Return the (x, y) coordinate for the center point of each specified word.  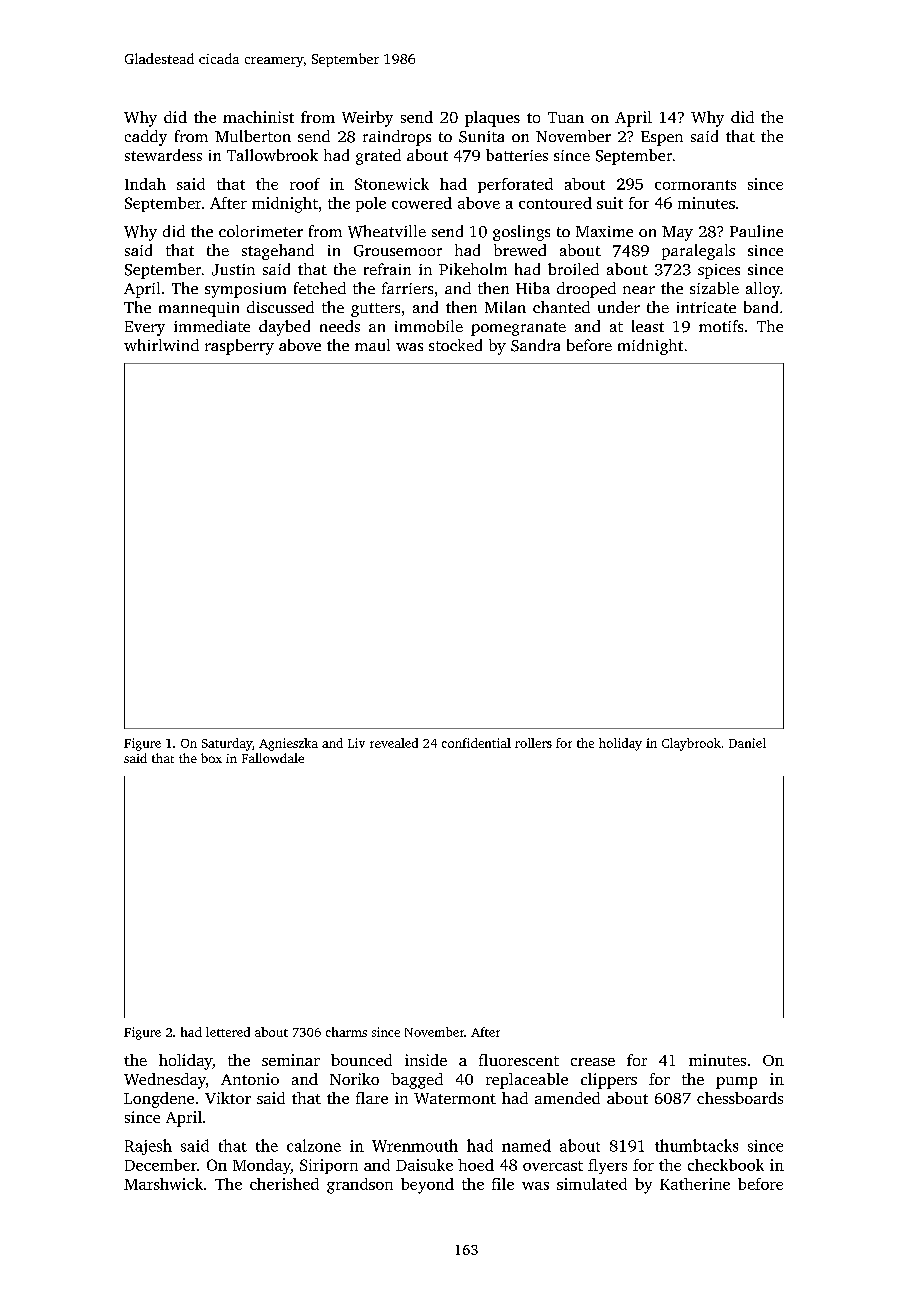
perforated (515, 185)
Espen (662, 138)
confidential (476, 743)
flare (372, 1098)
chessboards (740, 1098)
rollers (533, 743)
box (211, 758)
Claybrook (691, 744)
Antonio (250, 1079)
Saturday (227, 744)
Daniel (747, 743)
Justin (233, 270)
